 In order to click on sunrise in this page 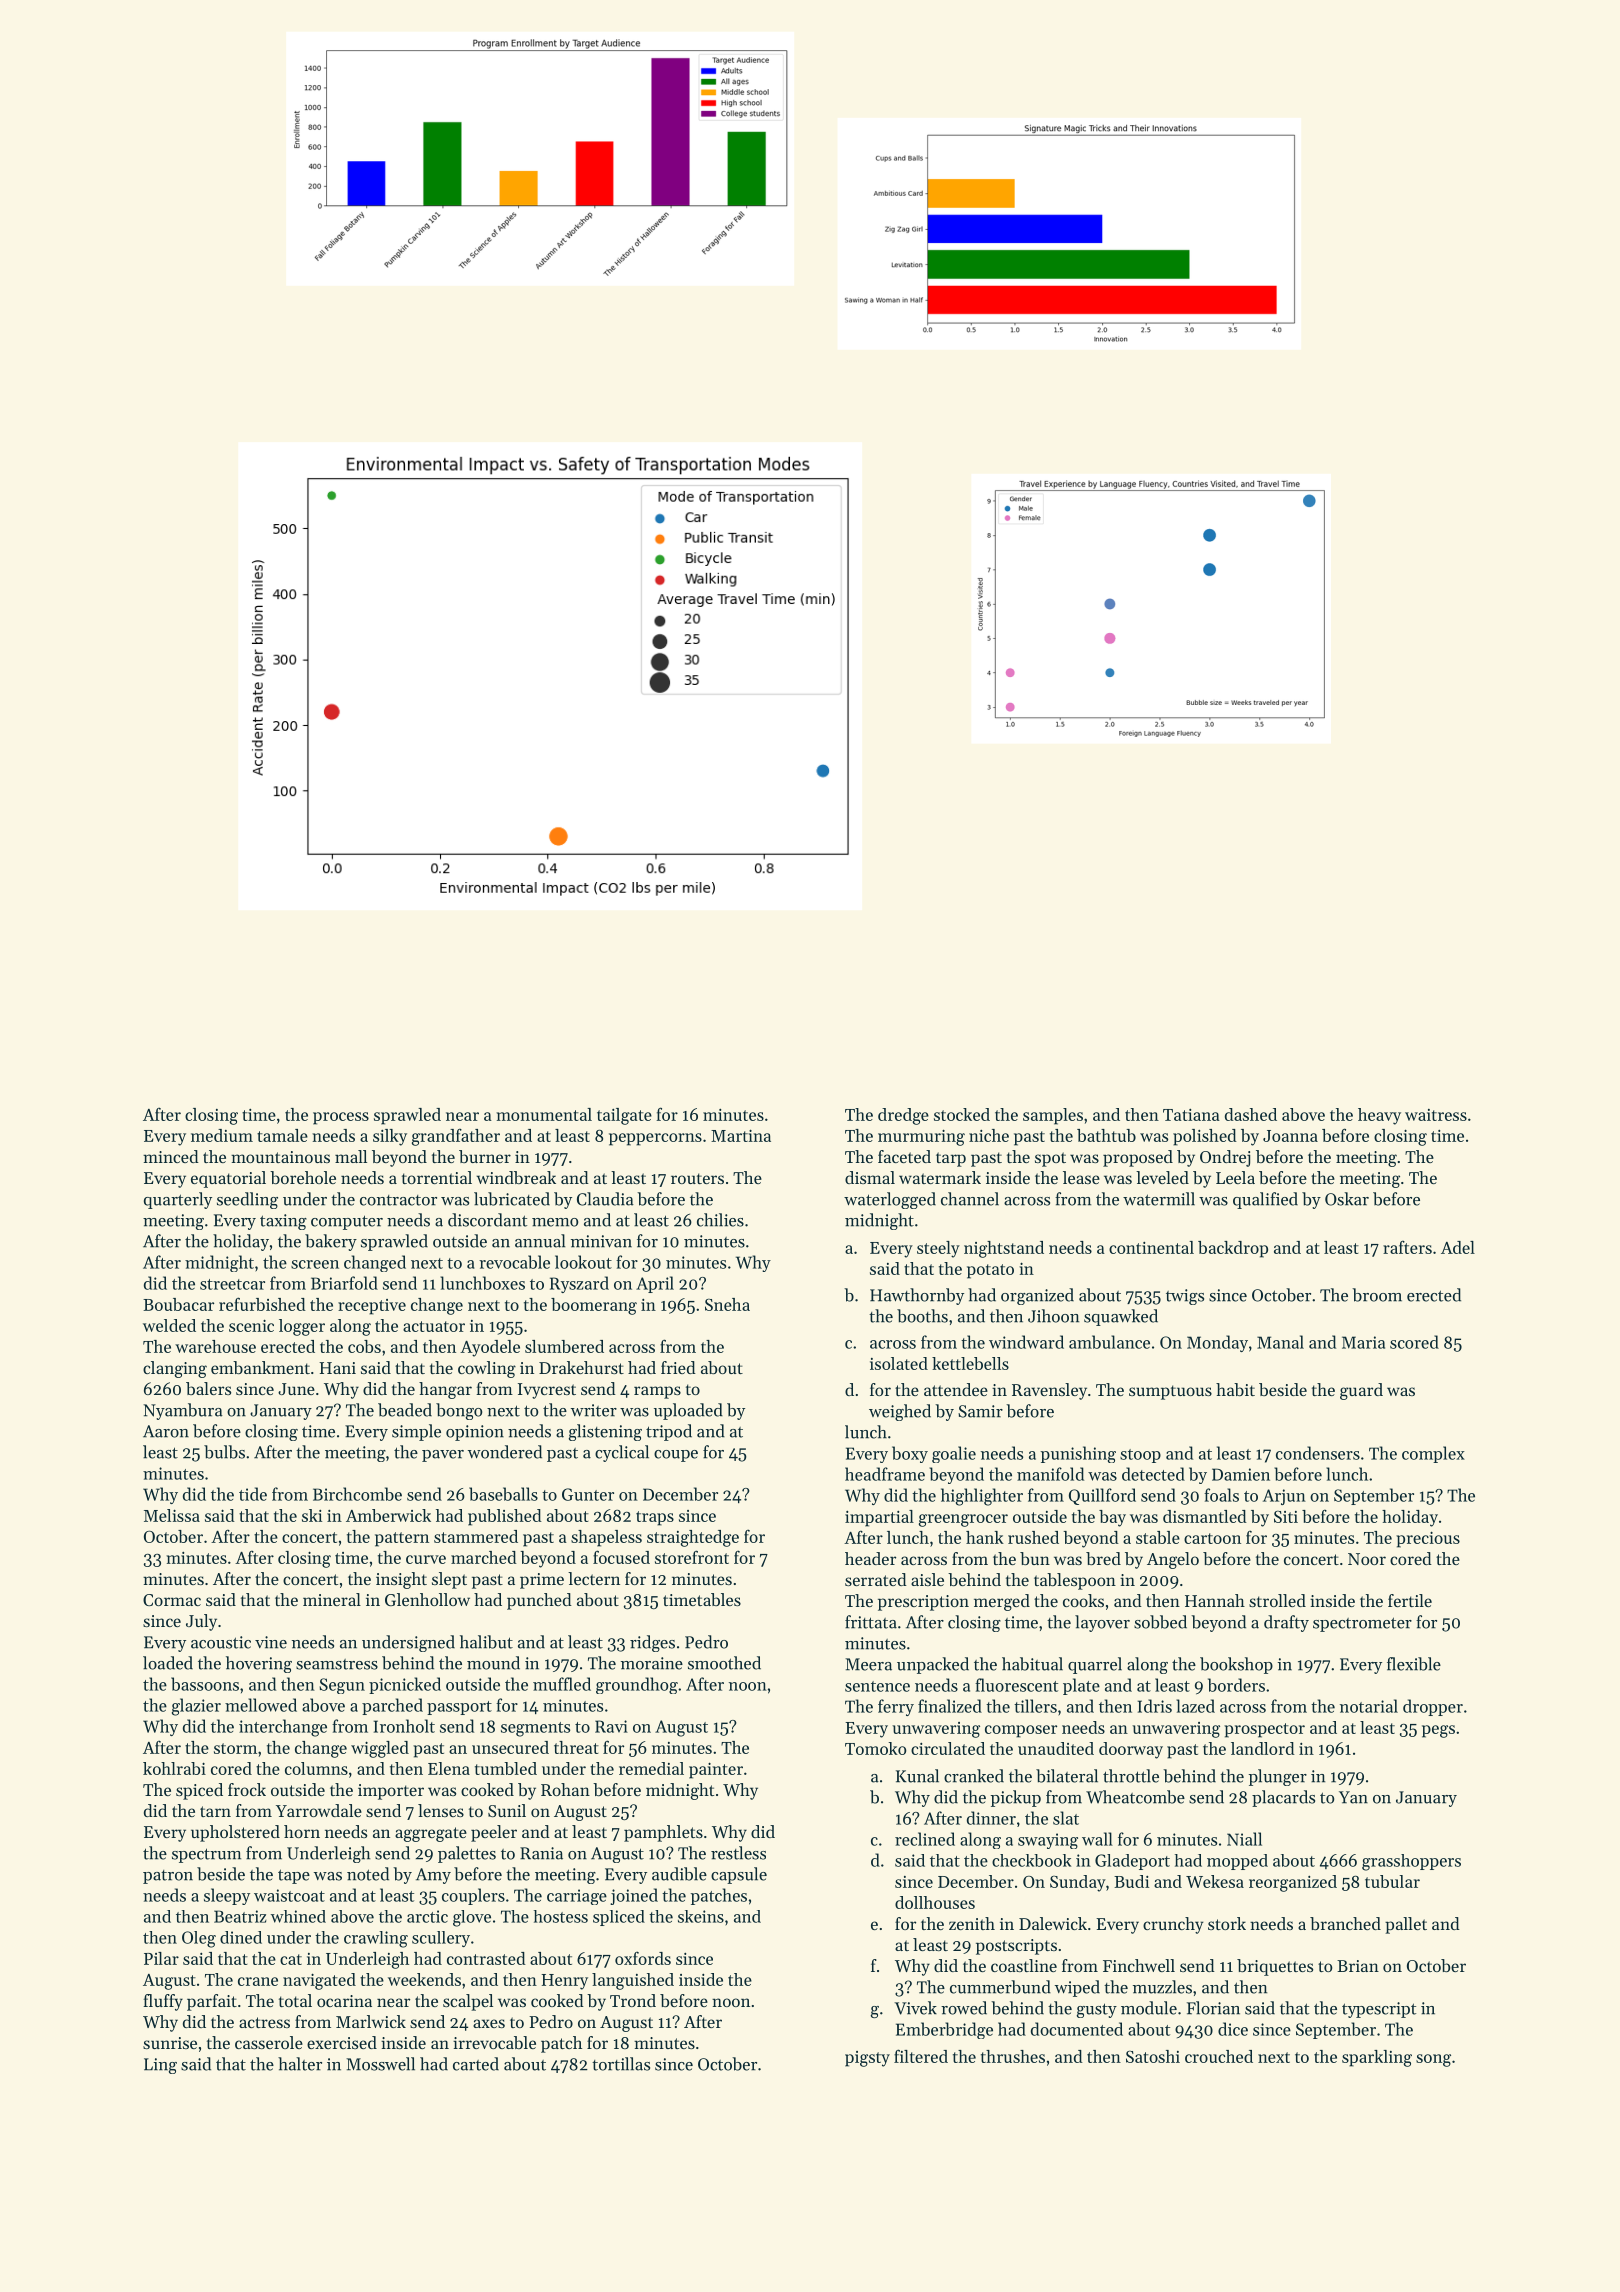, I will do `click(170, 2043)`.
